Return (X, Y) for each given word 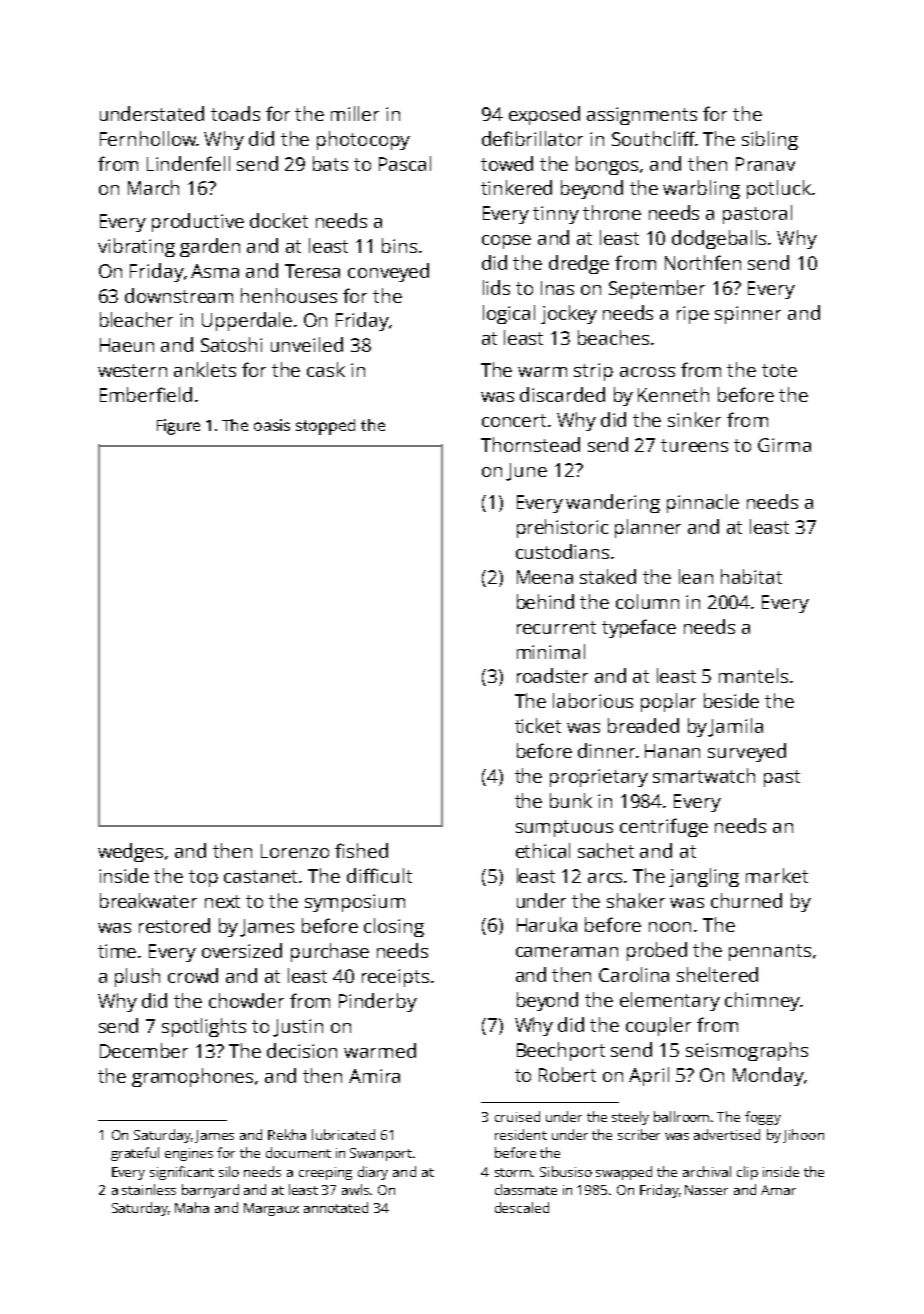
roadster (552, 675)
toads (235, 113)
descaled (522, 1207)
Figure (178, 427)
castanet (262, 876)
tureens (694, 445)
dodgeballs (720, 239)
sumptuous (564, 828)
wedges (130, 852)
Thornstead (530, 444)
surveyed (747, 752)
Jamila (735, 727)
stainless (149, 1189)
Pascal (405, 163)
